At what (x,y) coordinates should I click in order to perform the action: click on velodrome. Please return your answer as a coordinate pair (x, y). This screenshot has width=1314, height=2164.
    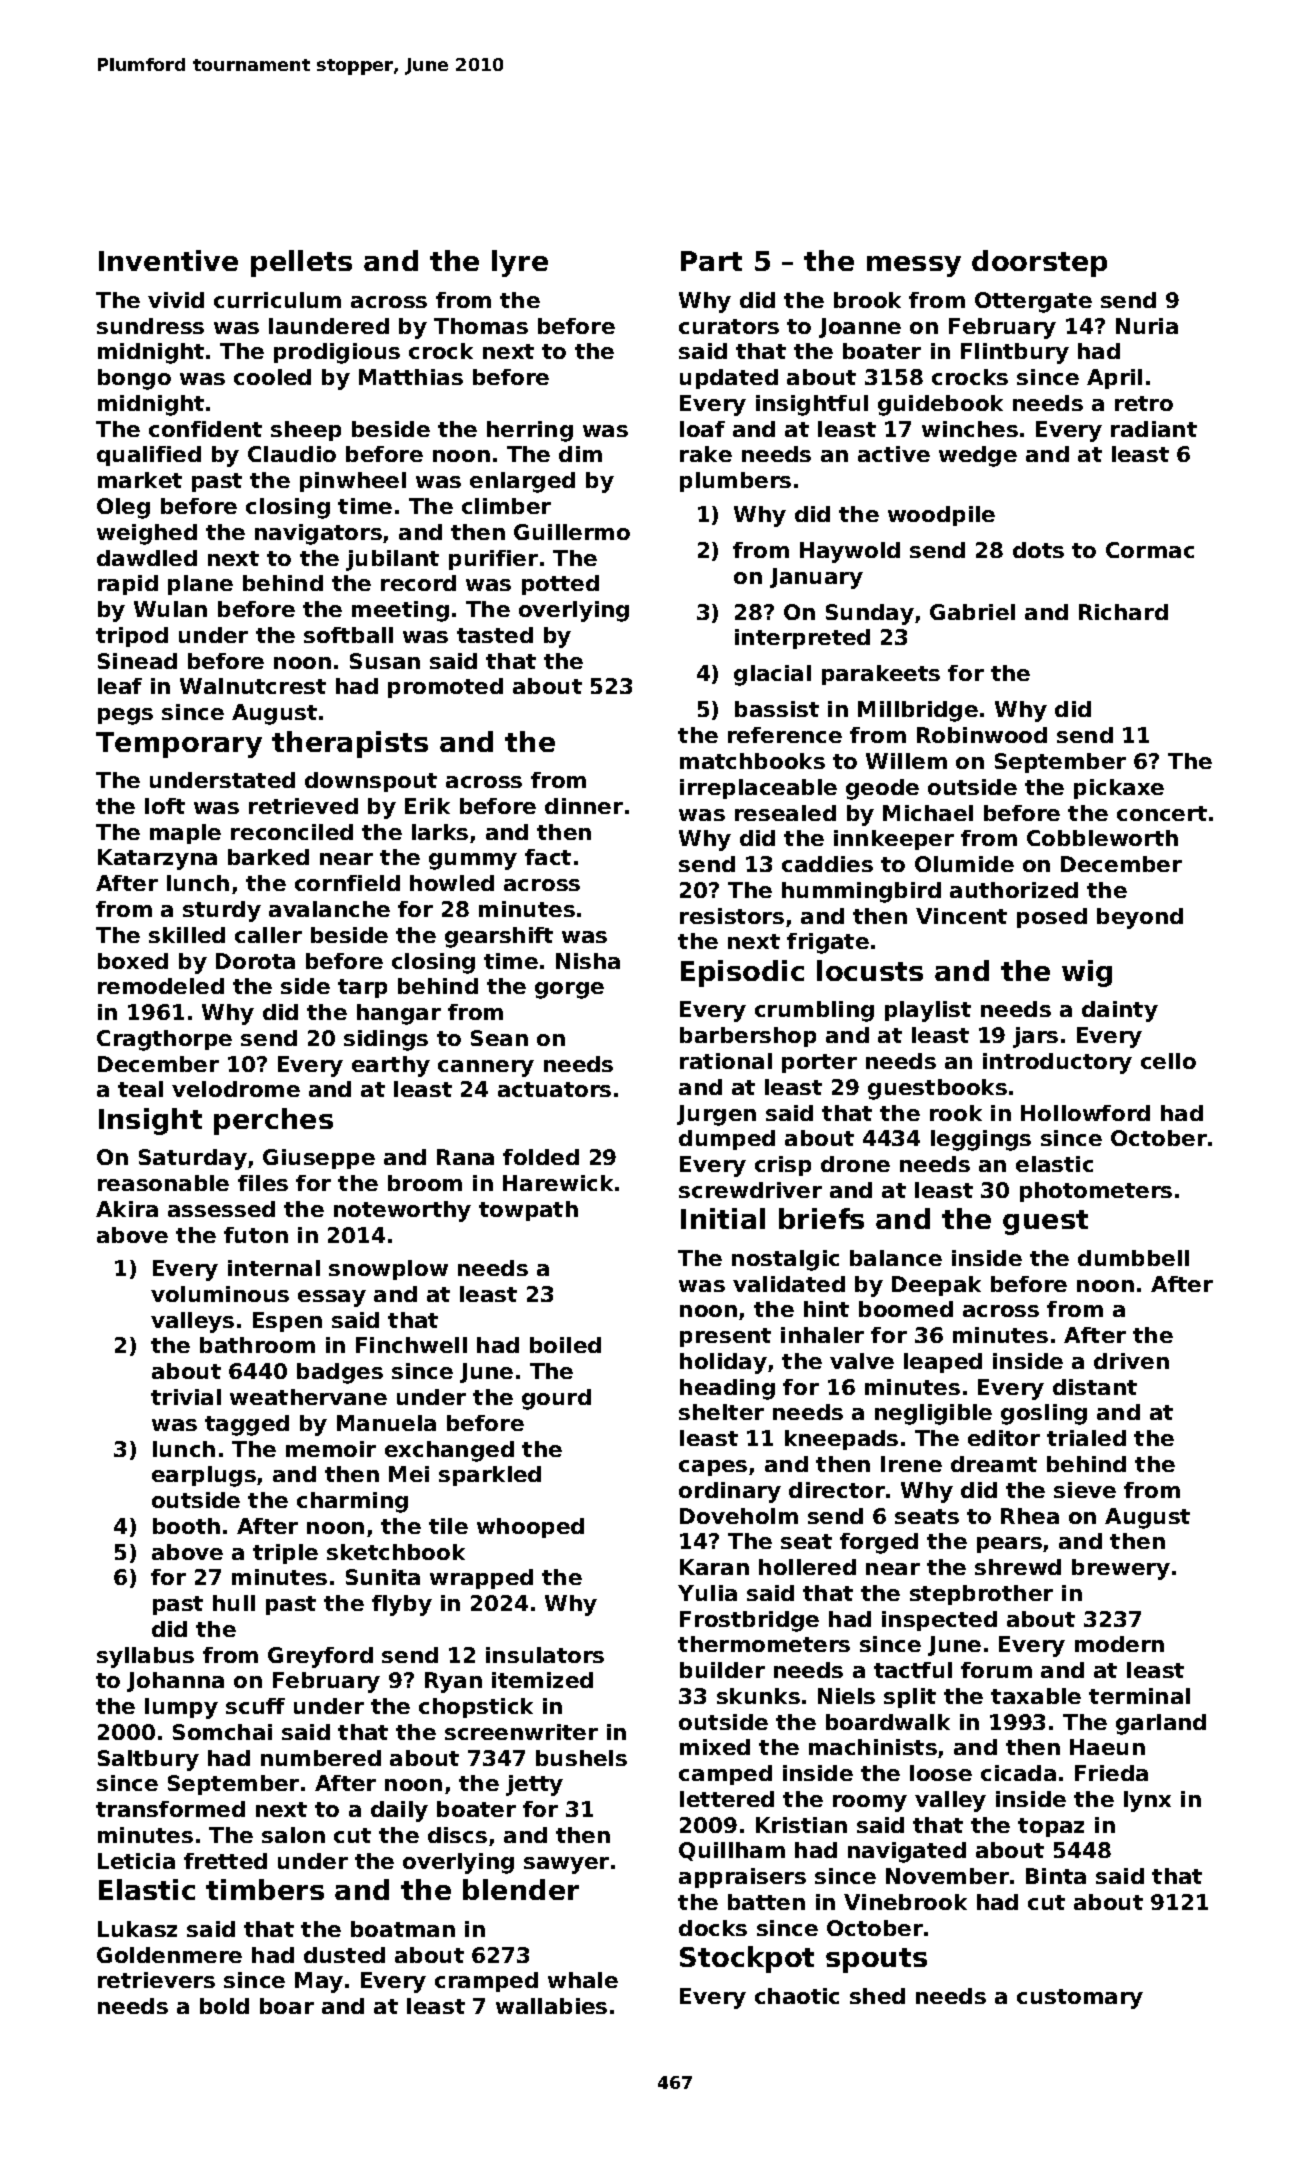
    Looking at the image, I should click on (236, 1089).
